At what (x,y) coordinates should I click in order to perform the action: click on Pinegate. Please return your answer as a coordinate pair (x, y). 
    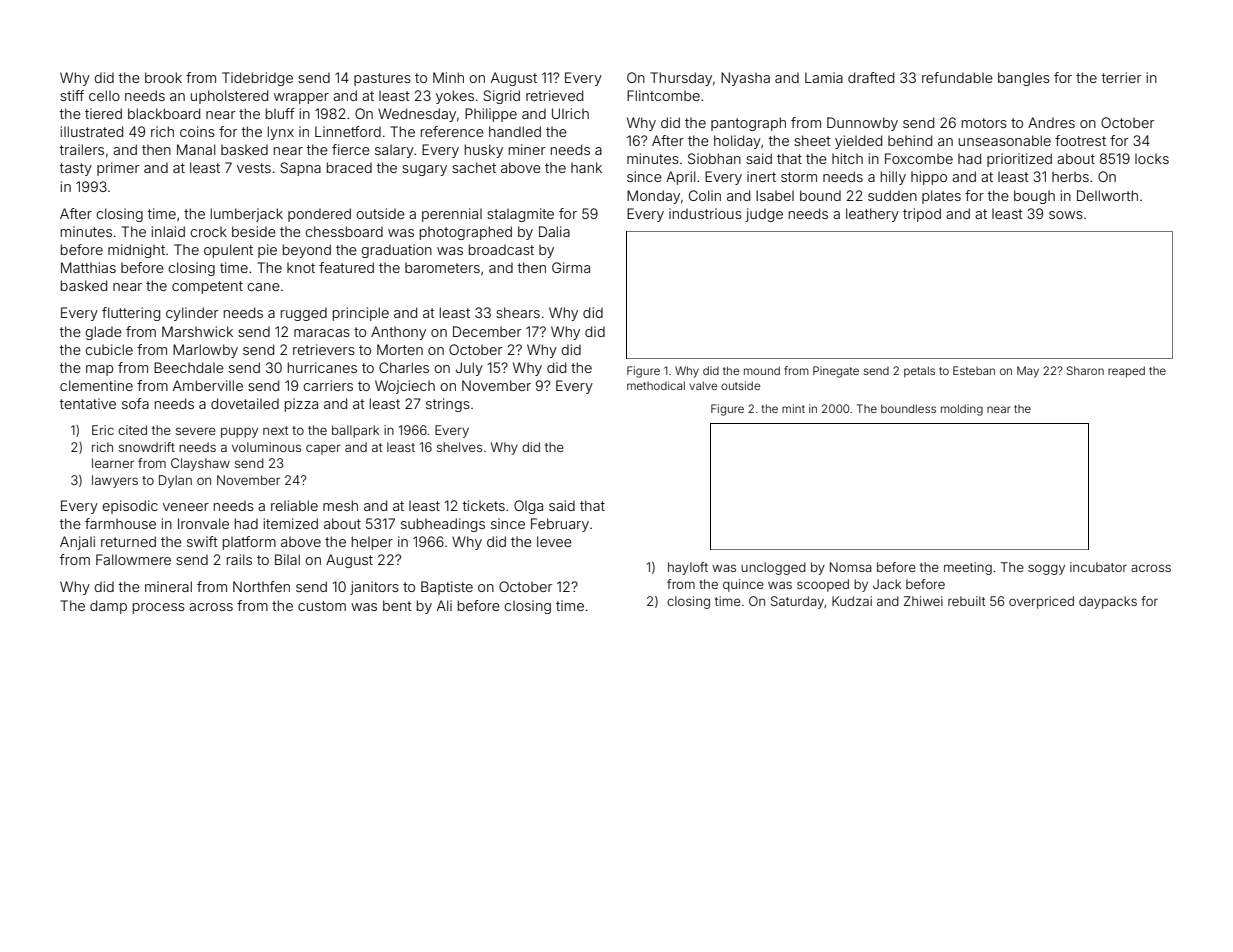
    Looking at the image, I should click on (836, 372).
